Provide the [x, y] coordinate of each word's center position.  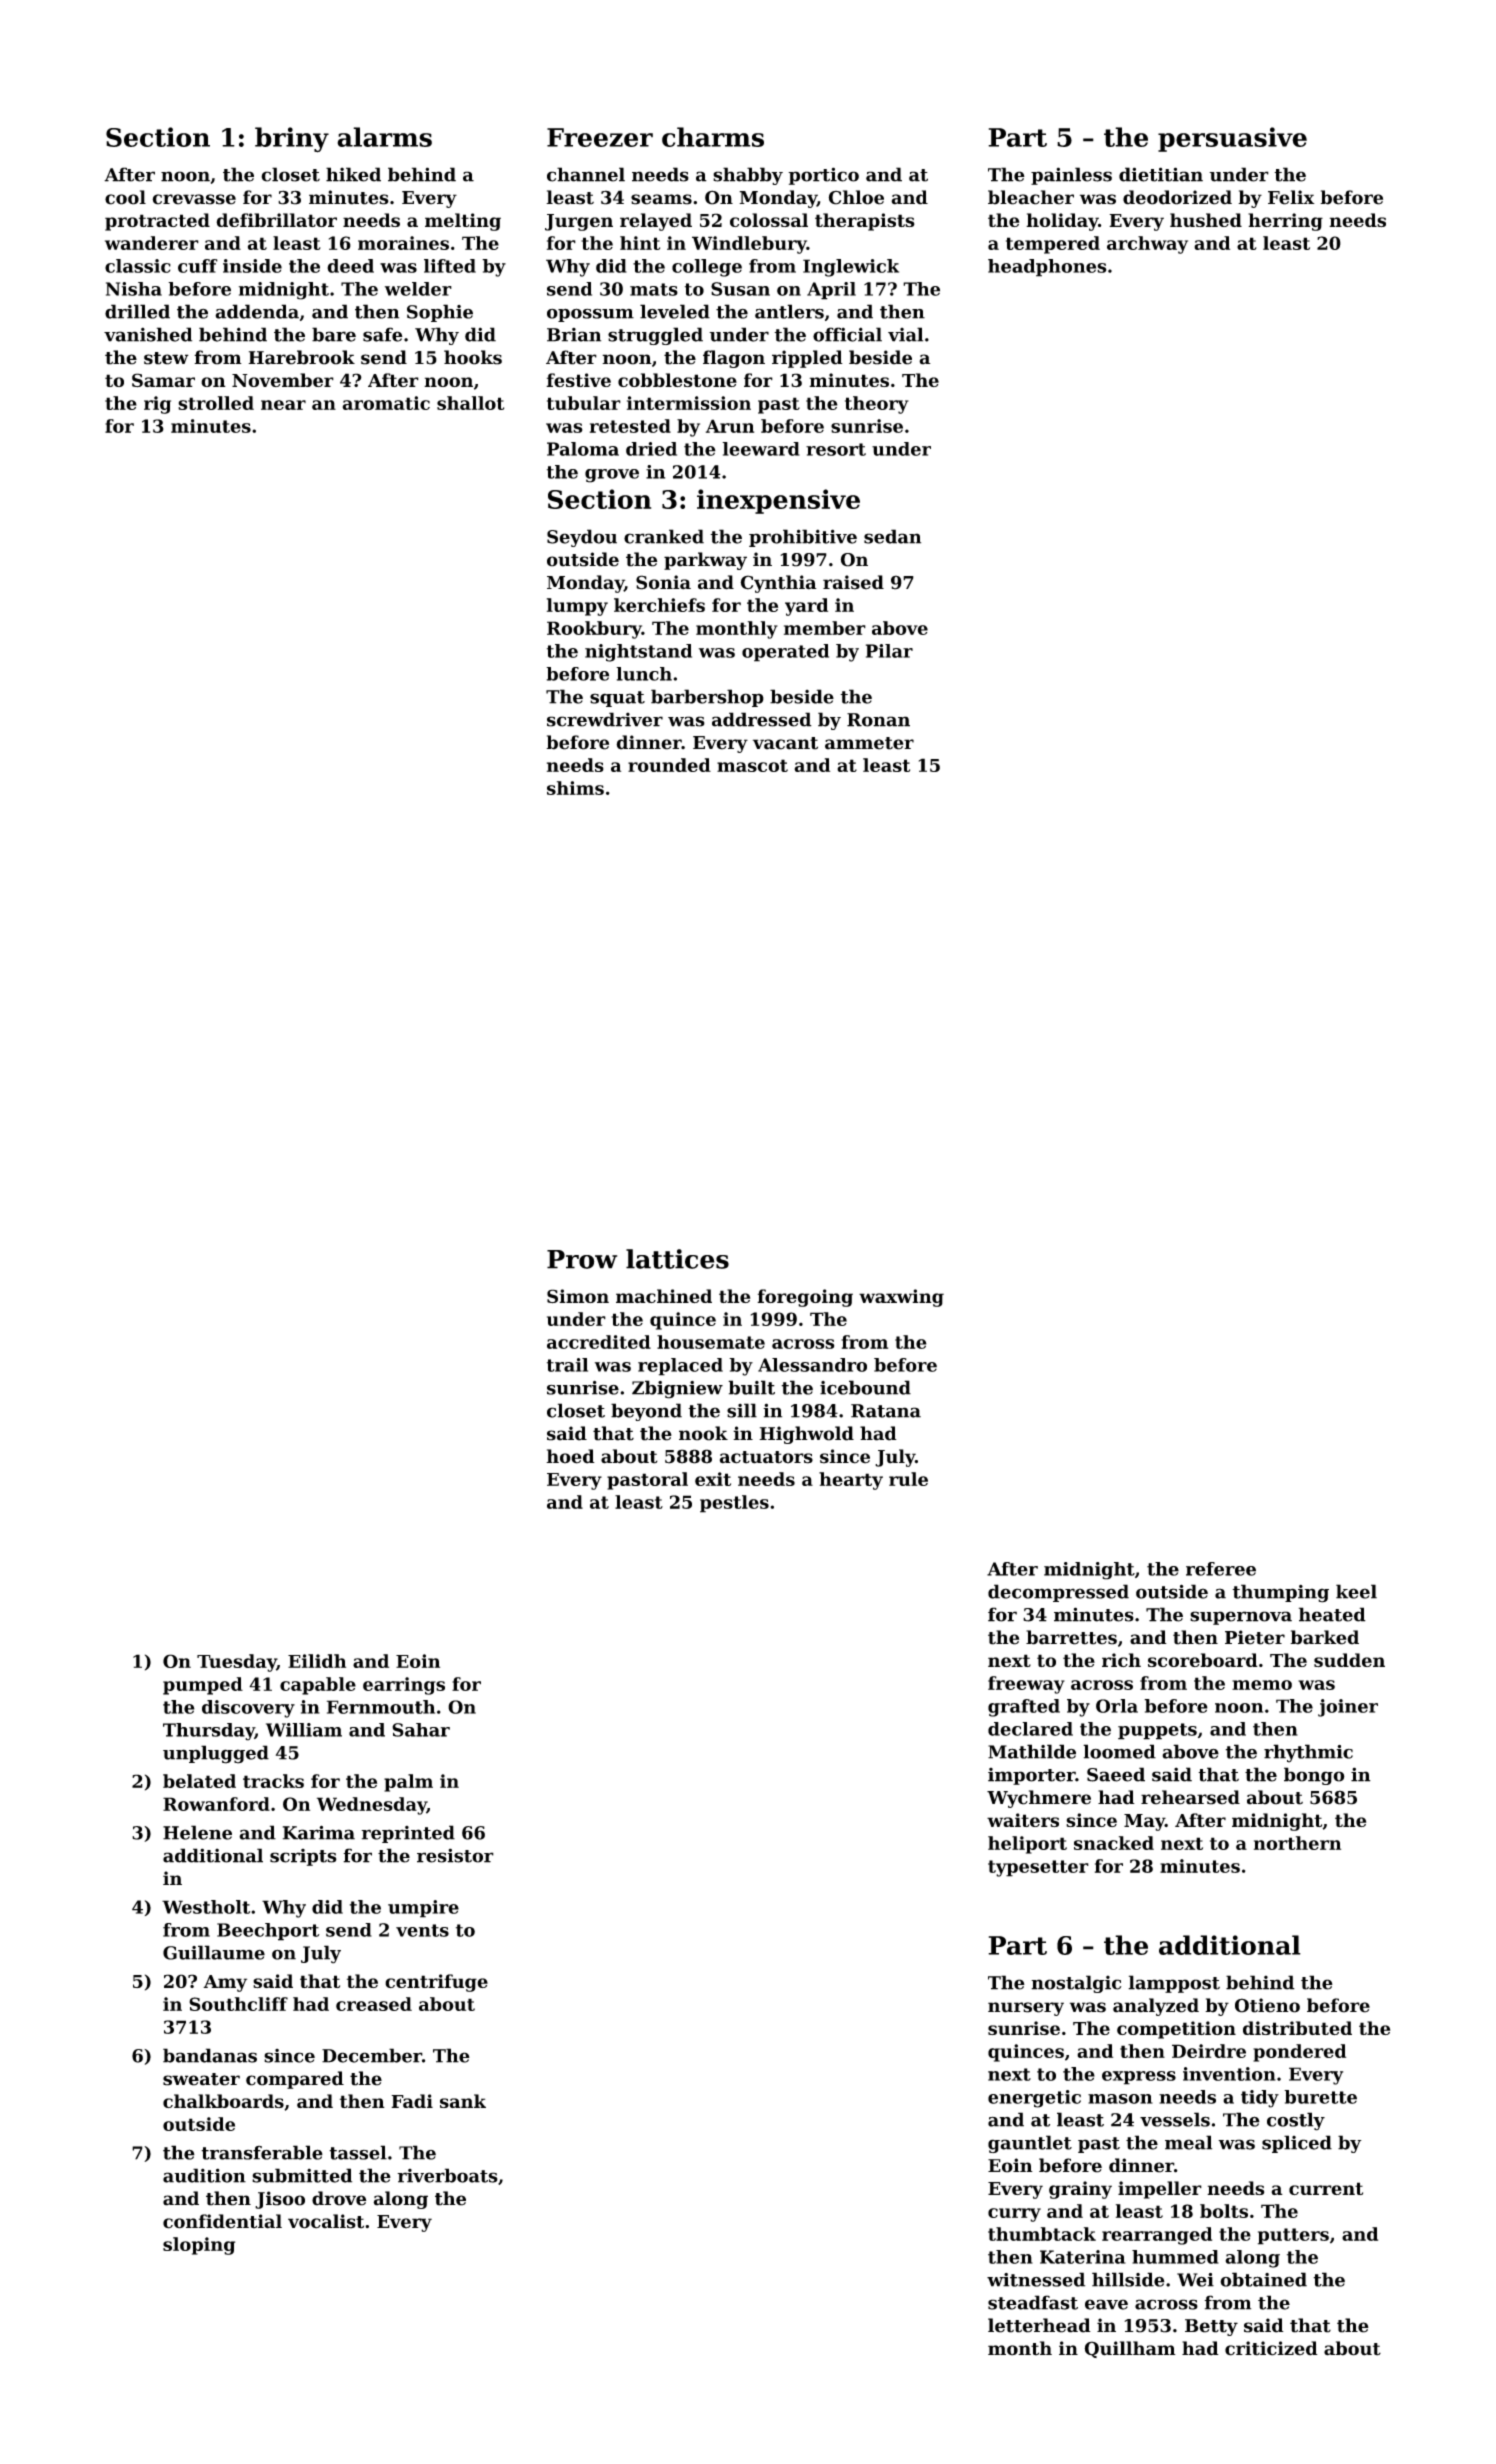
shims [575, 788]
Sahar [421, 1730]
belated [199, 1781]
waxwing [901, 1298]
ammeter [869, 743]
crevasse [194, 199]
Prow [582, 1259]
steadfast [1033, 2302]
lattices [677, 1259]
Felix [1291, 197]
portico [823, 176]
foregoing [805, 1298]
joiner [1348, 1708]
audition [204, 2175]
